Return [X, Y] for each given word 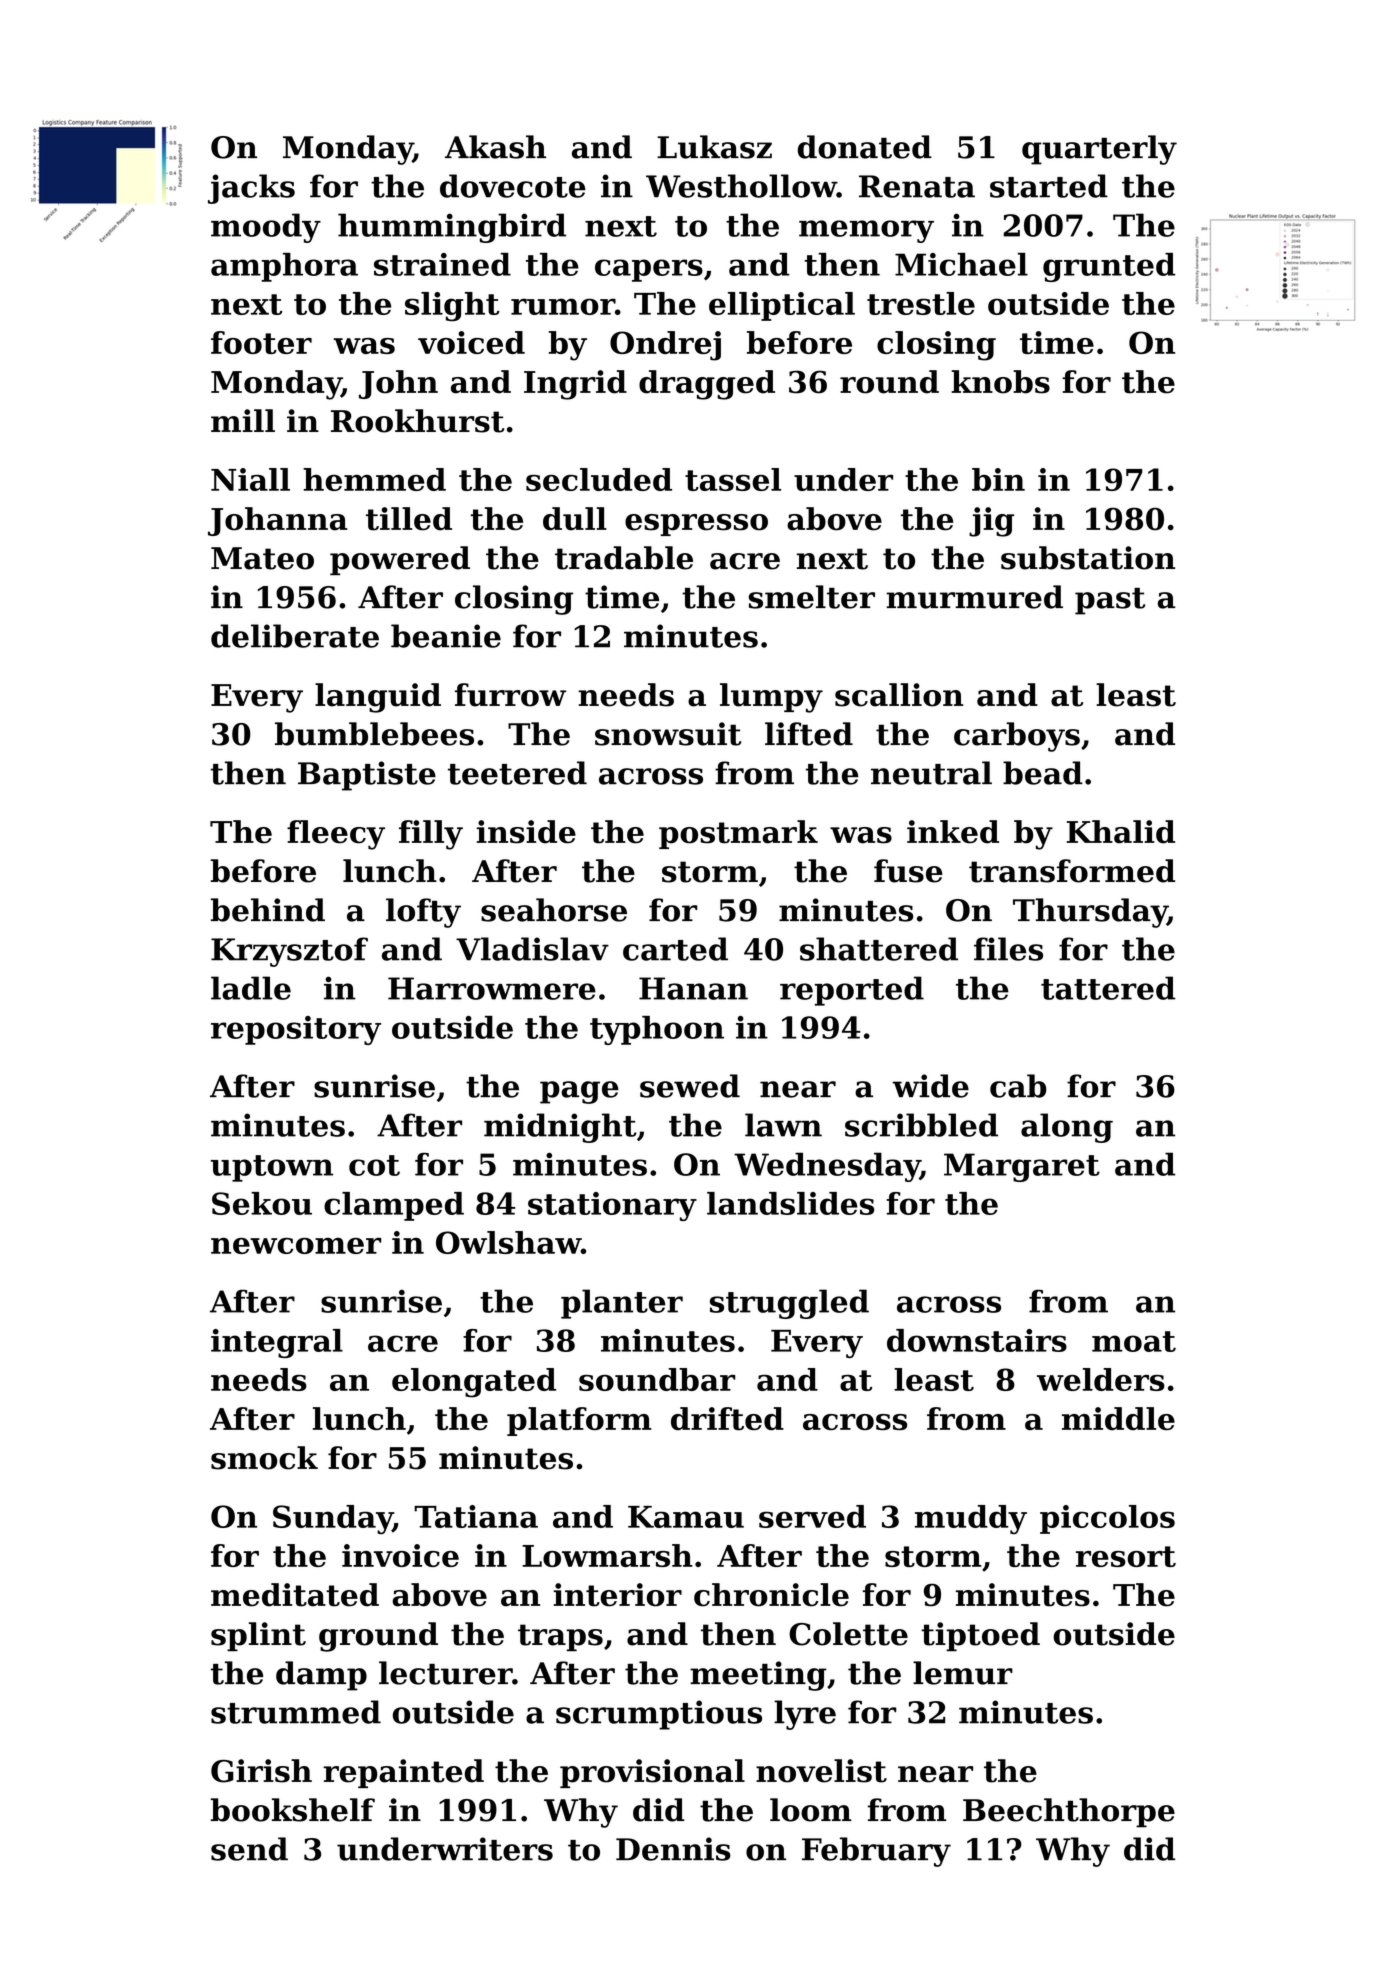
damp [321, 1676]
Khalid [1121, 832]
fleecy [336, 835]
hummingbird [452, 228]
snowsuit [668, 734]
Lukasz [714, 147]
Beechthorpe [1069, 1813]
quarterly [1099, 150]
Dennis [673, 1849]
